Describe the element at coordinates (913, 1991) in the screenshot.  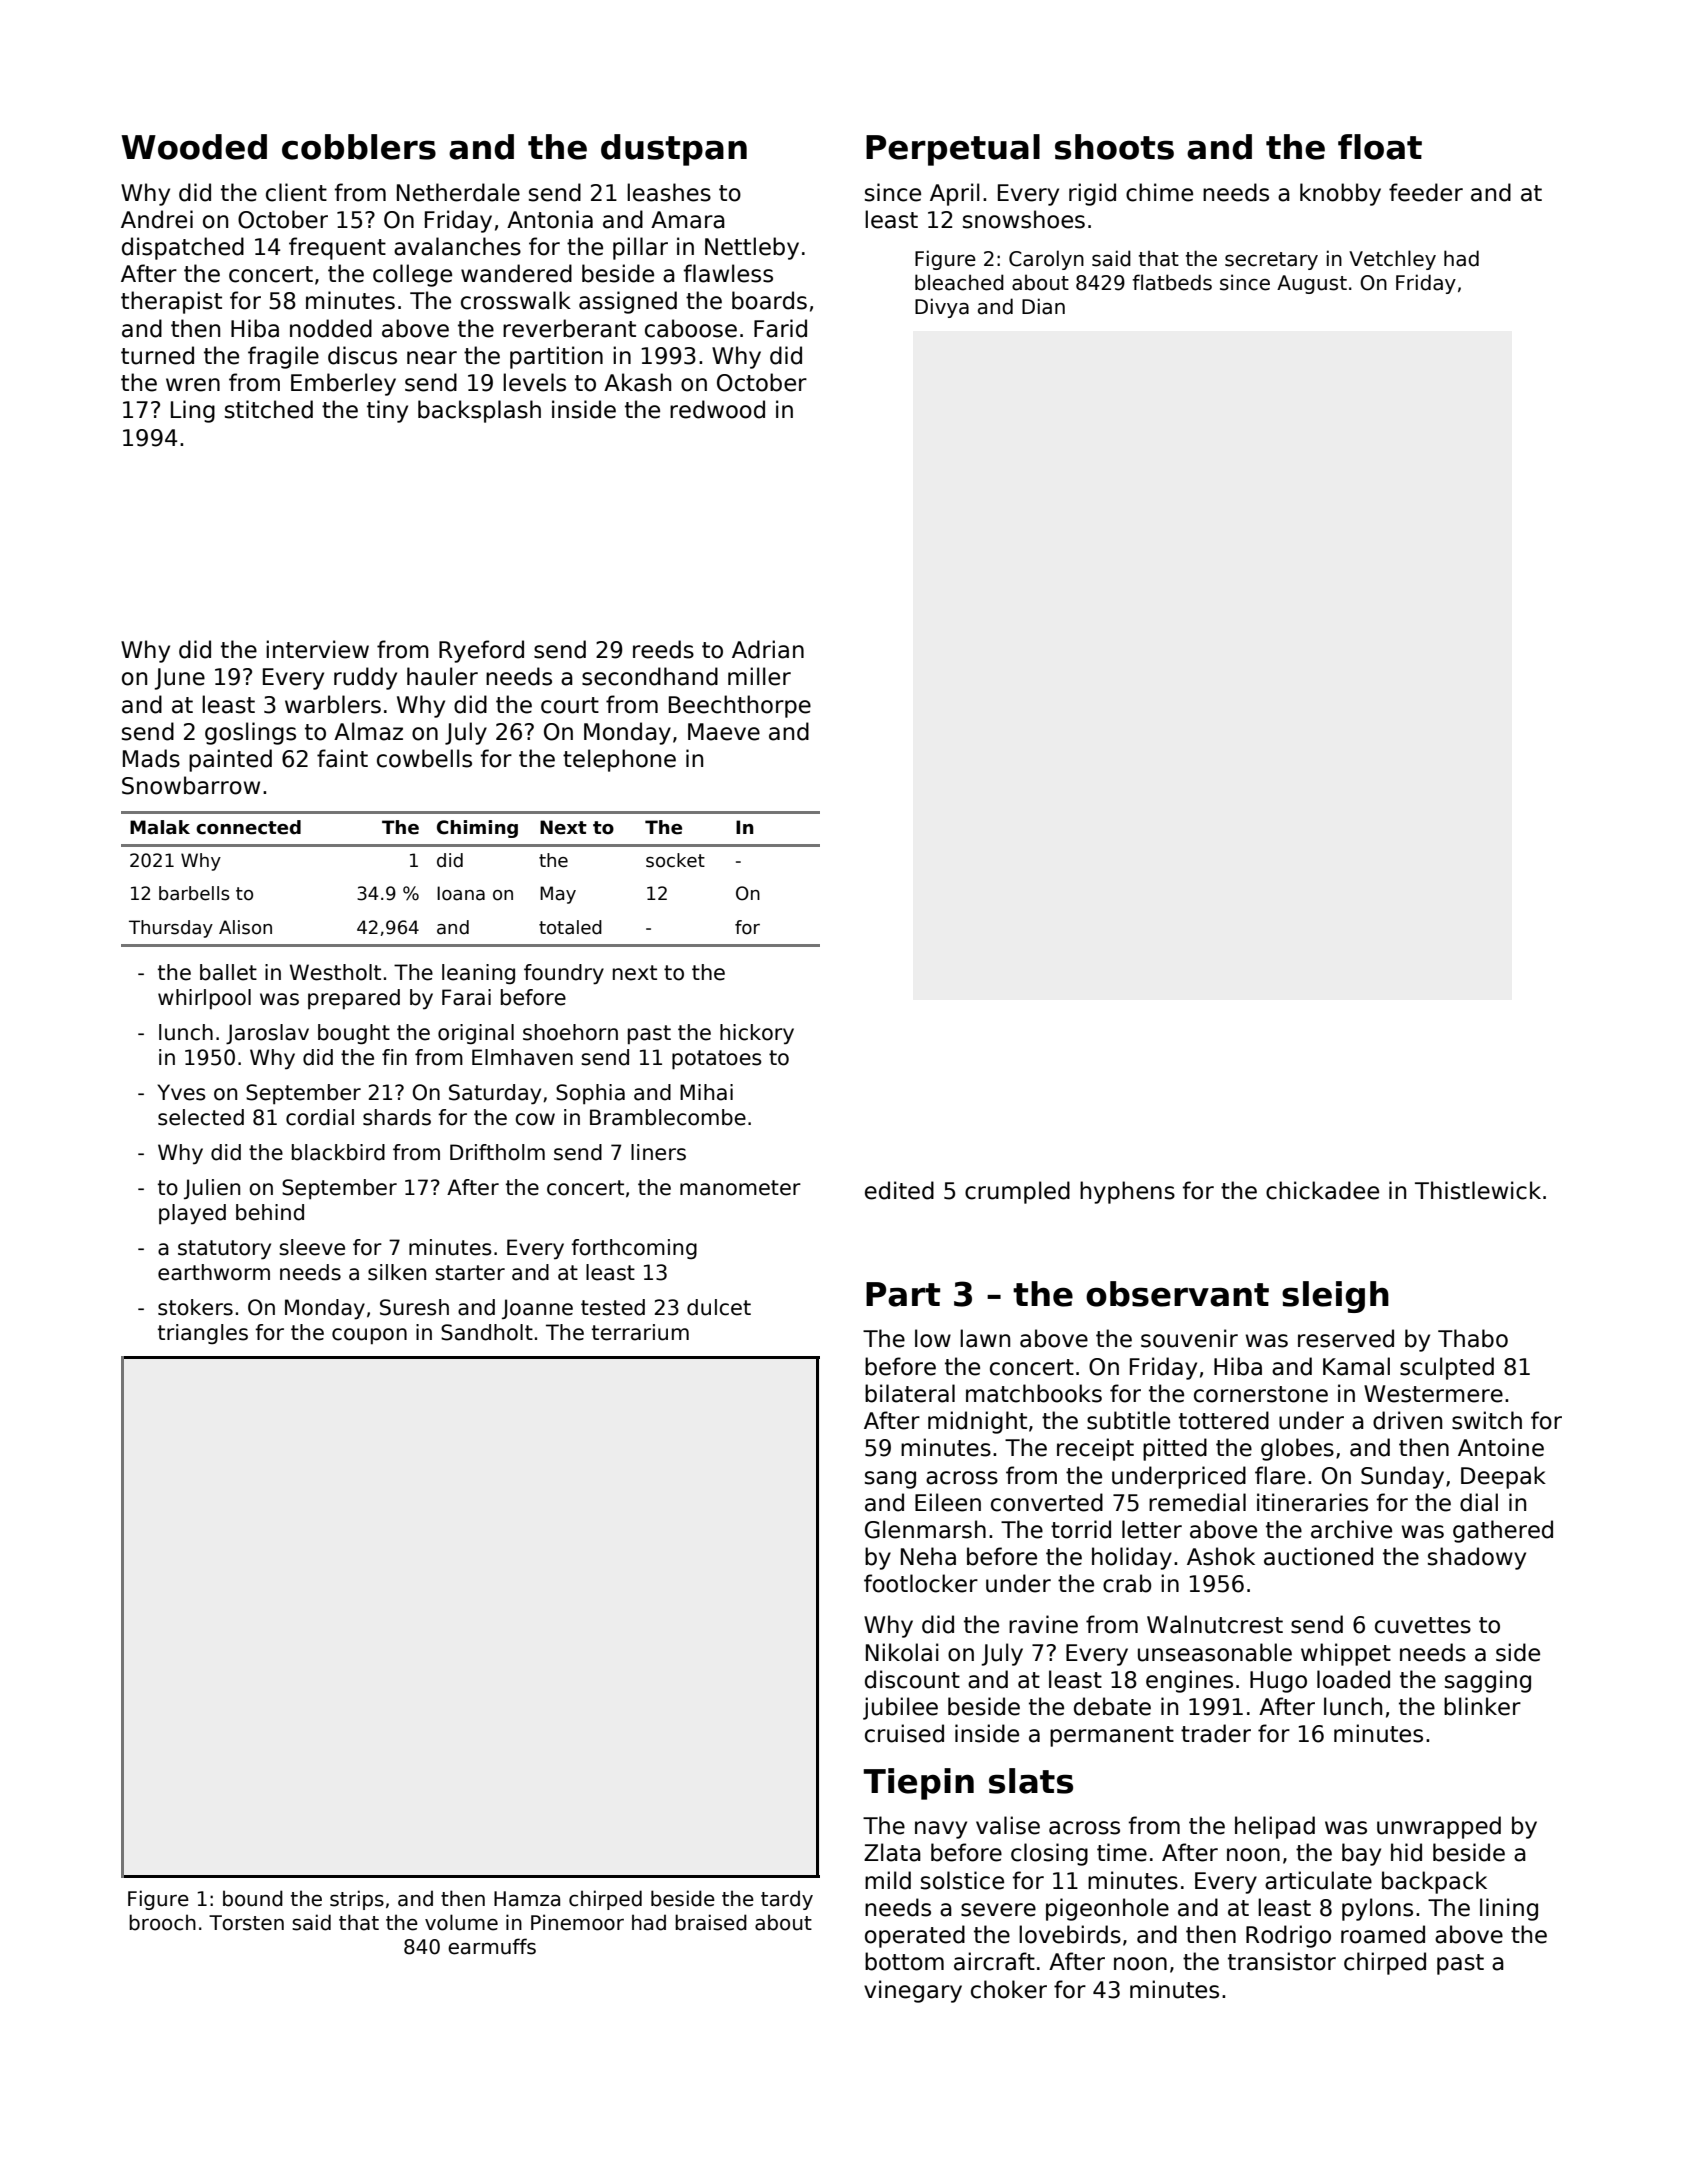
I see `vinegary` at that location.
